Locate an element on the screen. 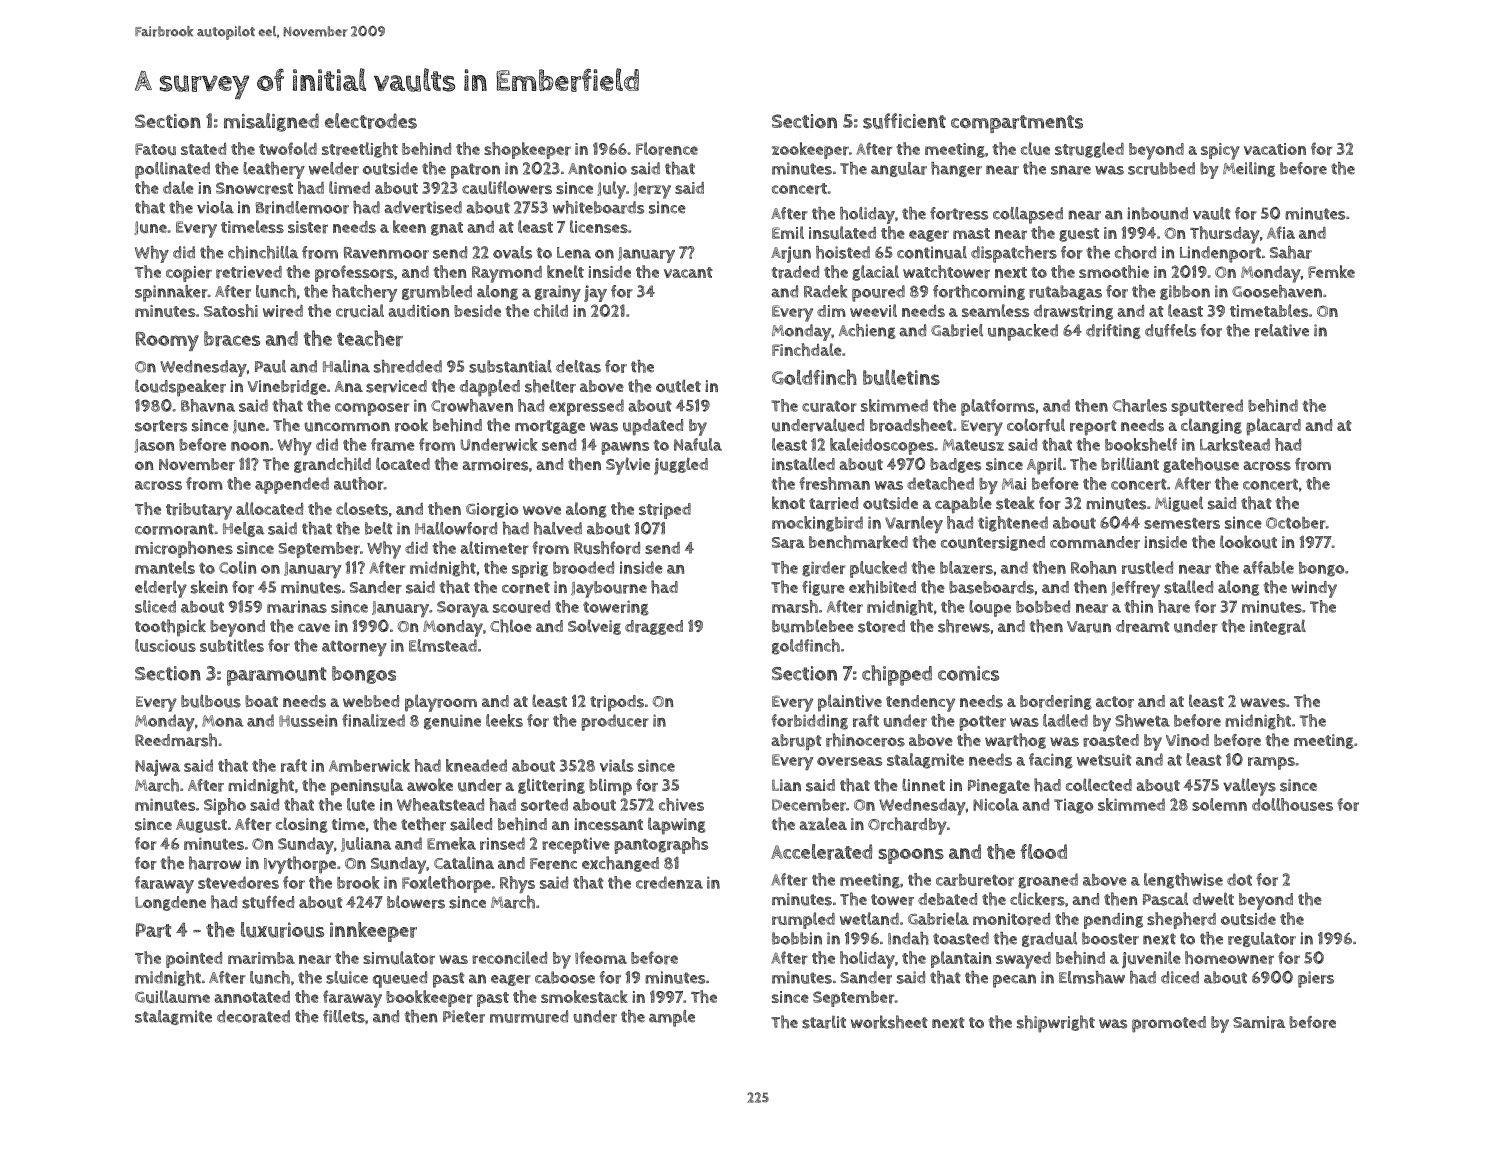 The width and height of the screenshot is (1494, 1154). knelt is located at coordinates (565, 271).
